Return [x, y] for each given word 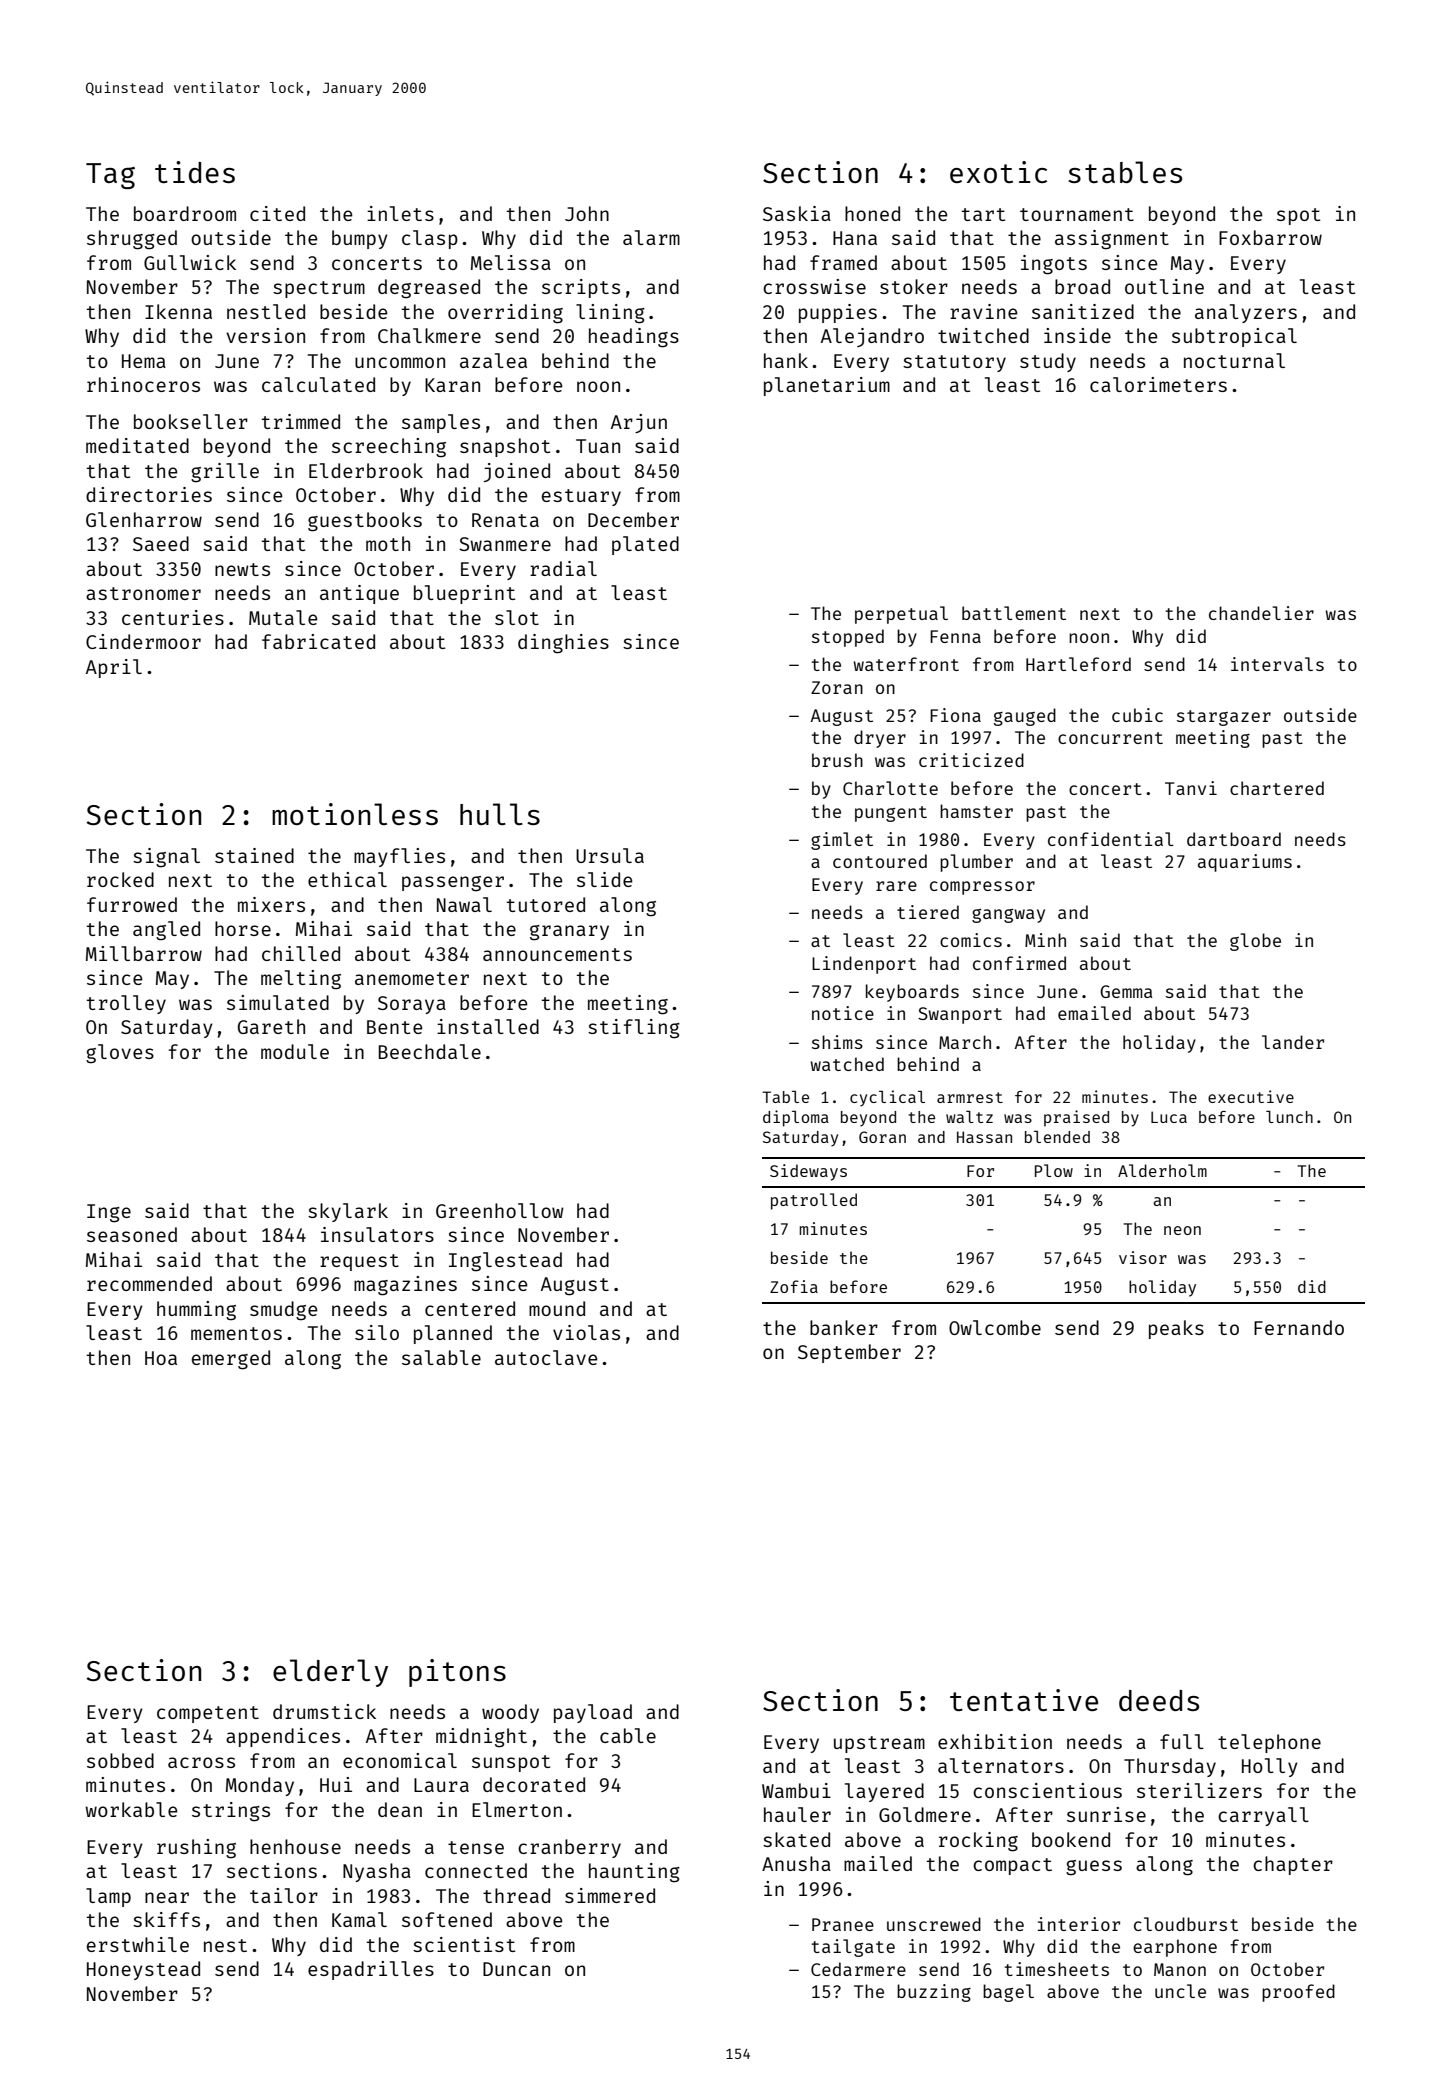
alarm [651, 237]
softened [447, 1919]
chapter [1293, 1865]
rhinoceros [143, 384]
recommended [149, 1283]
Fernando [1299, 1327]
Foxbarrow [1270, 237]
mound [557, 1308]
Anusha [796, 1863]
